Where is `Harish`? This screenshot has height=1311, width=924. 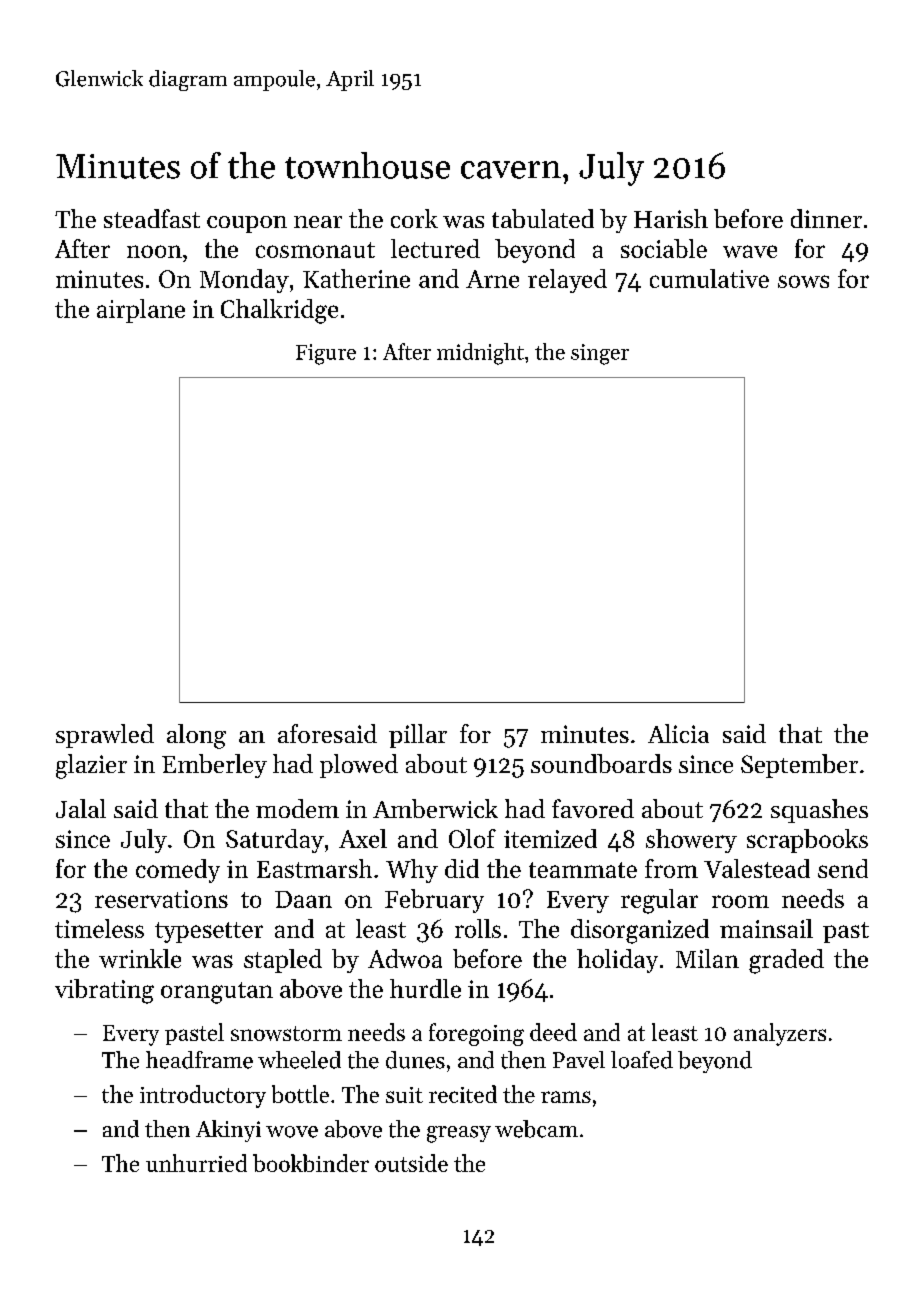 Harish is located at coordinates (671, 218).
